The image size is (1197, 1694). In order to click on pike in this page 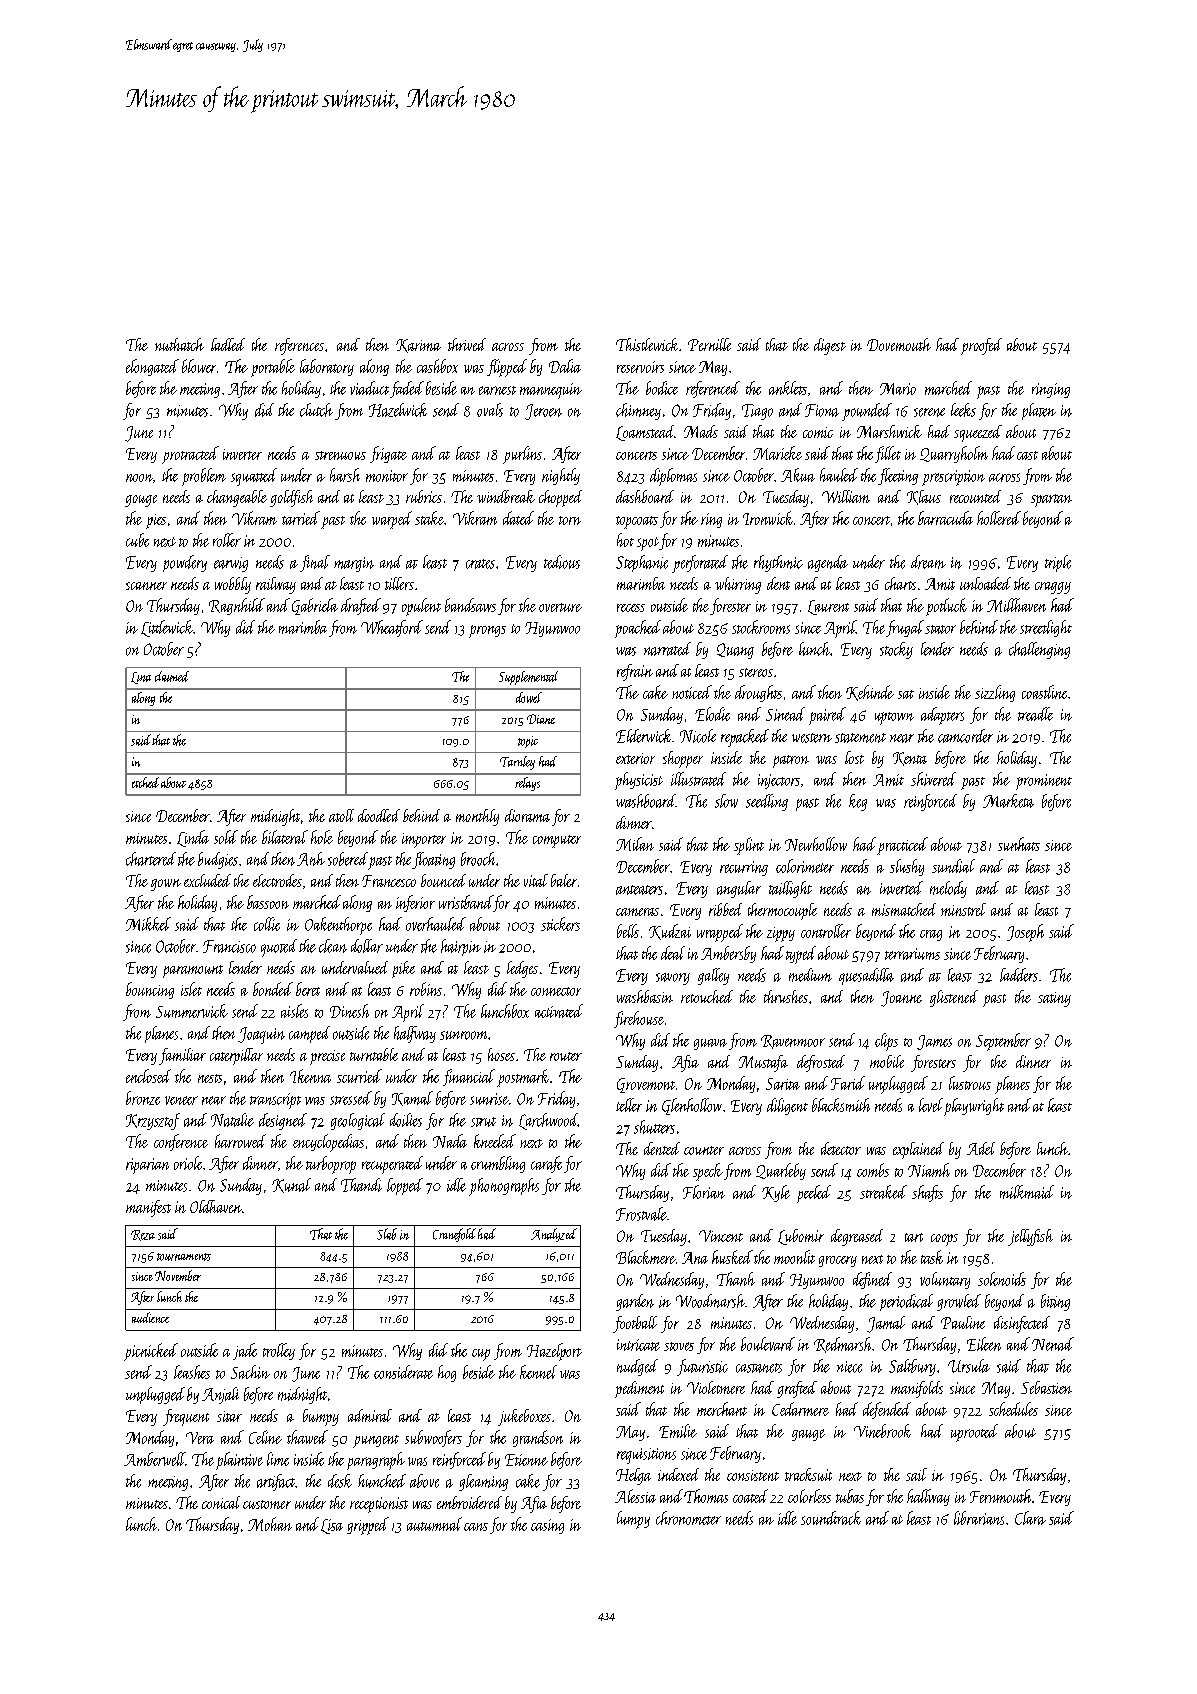, I will do `click(403, 969)`.
